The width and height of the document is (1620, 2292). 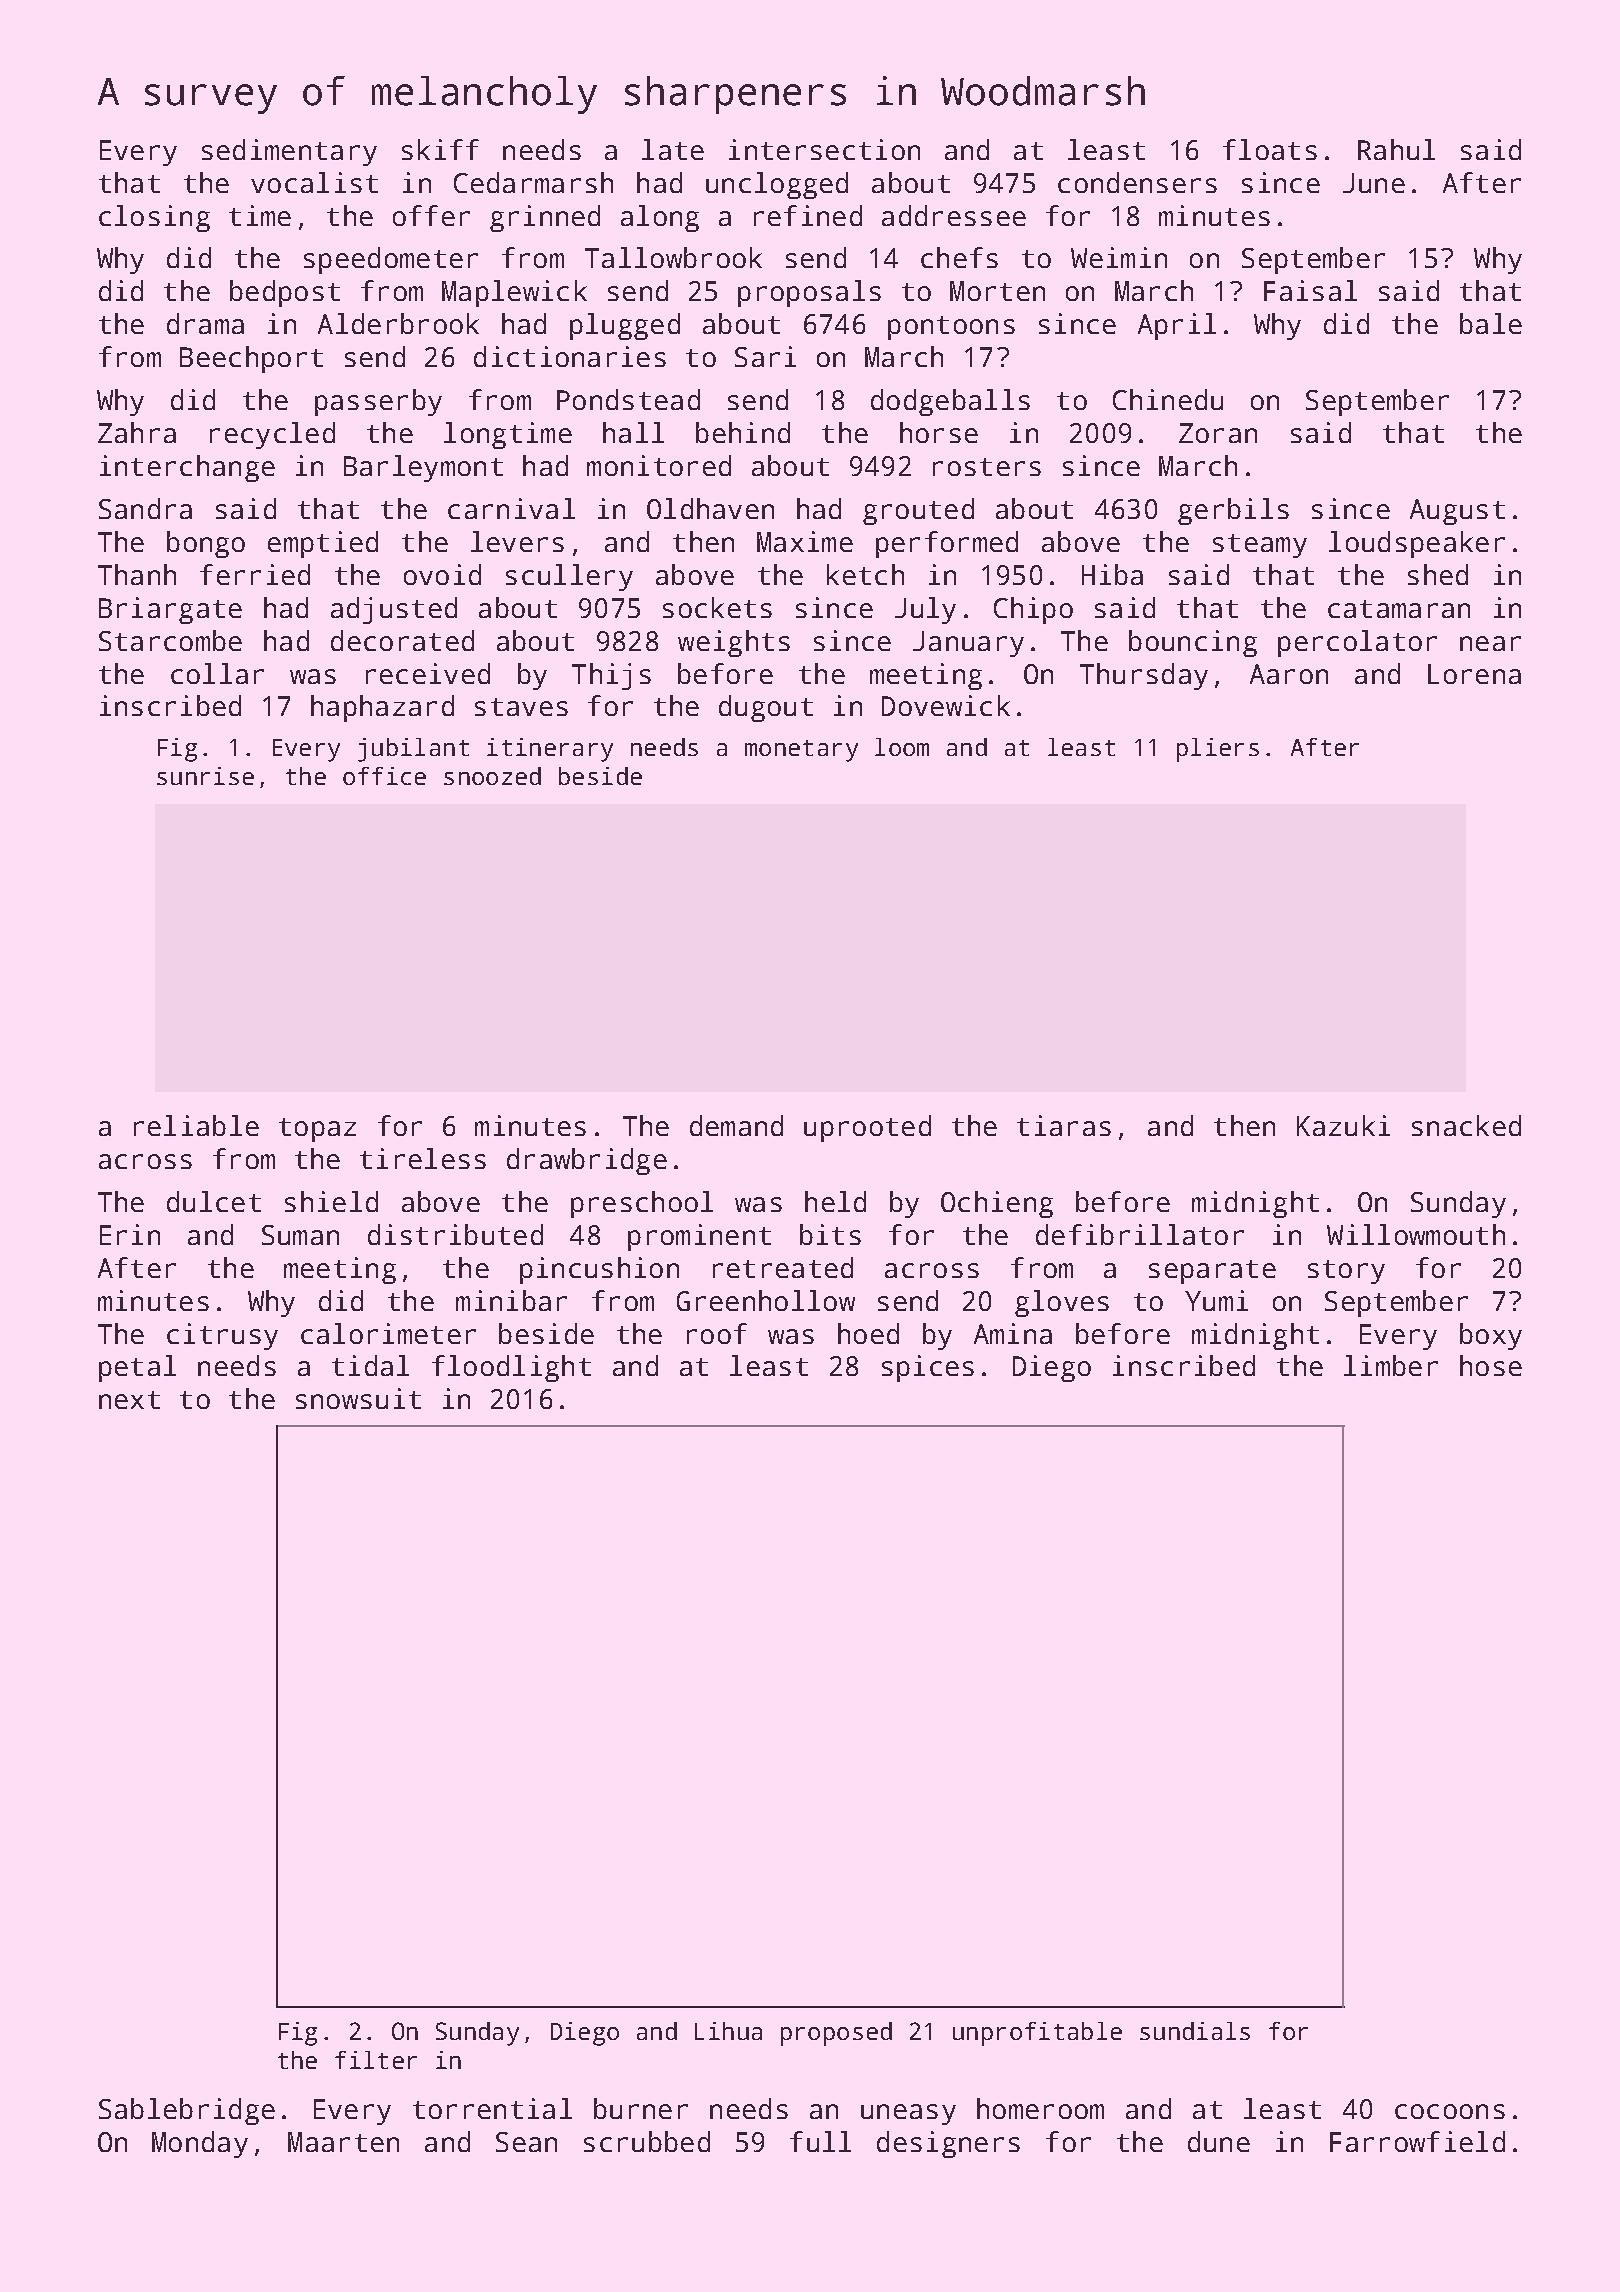 What do you see at coordinates (137, 574) in the document?
I see `Thanh` at bounding box center [137, 574].
